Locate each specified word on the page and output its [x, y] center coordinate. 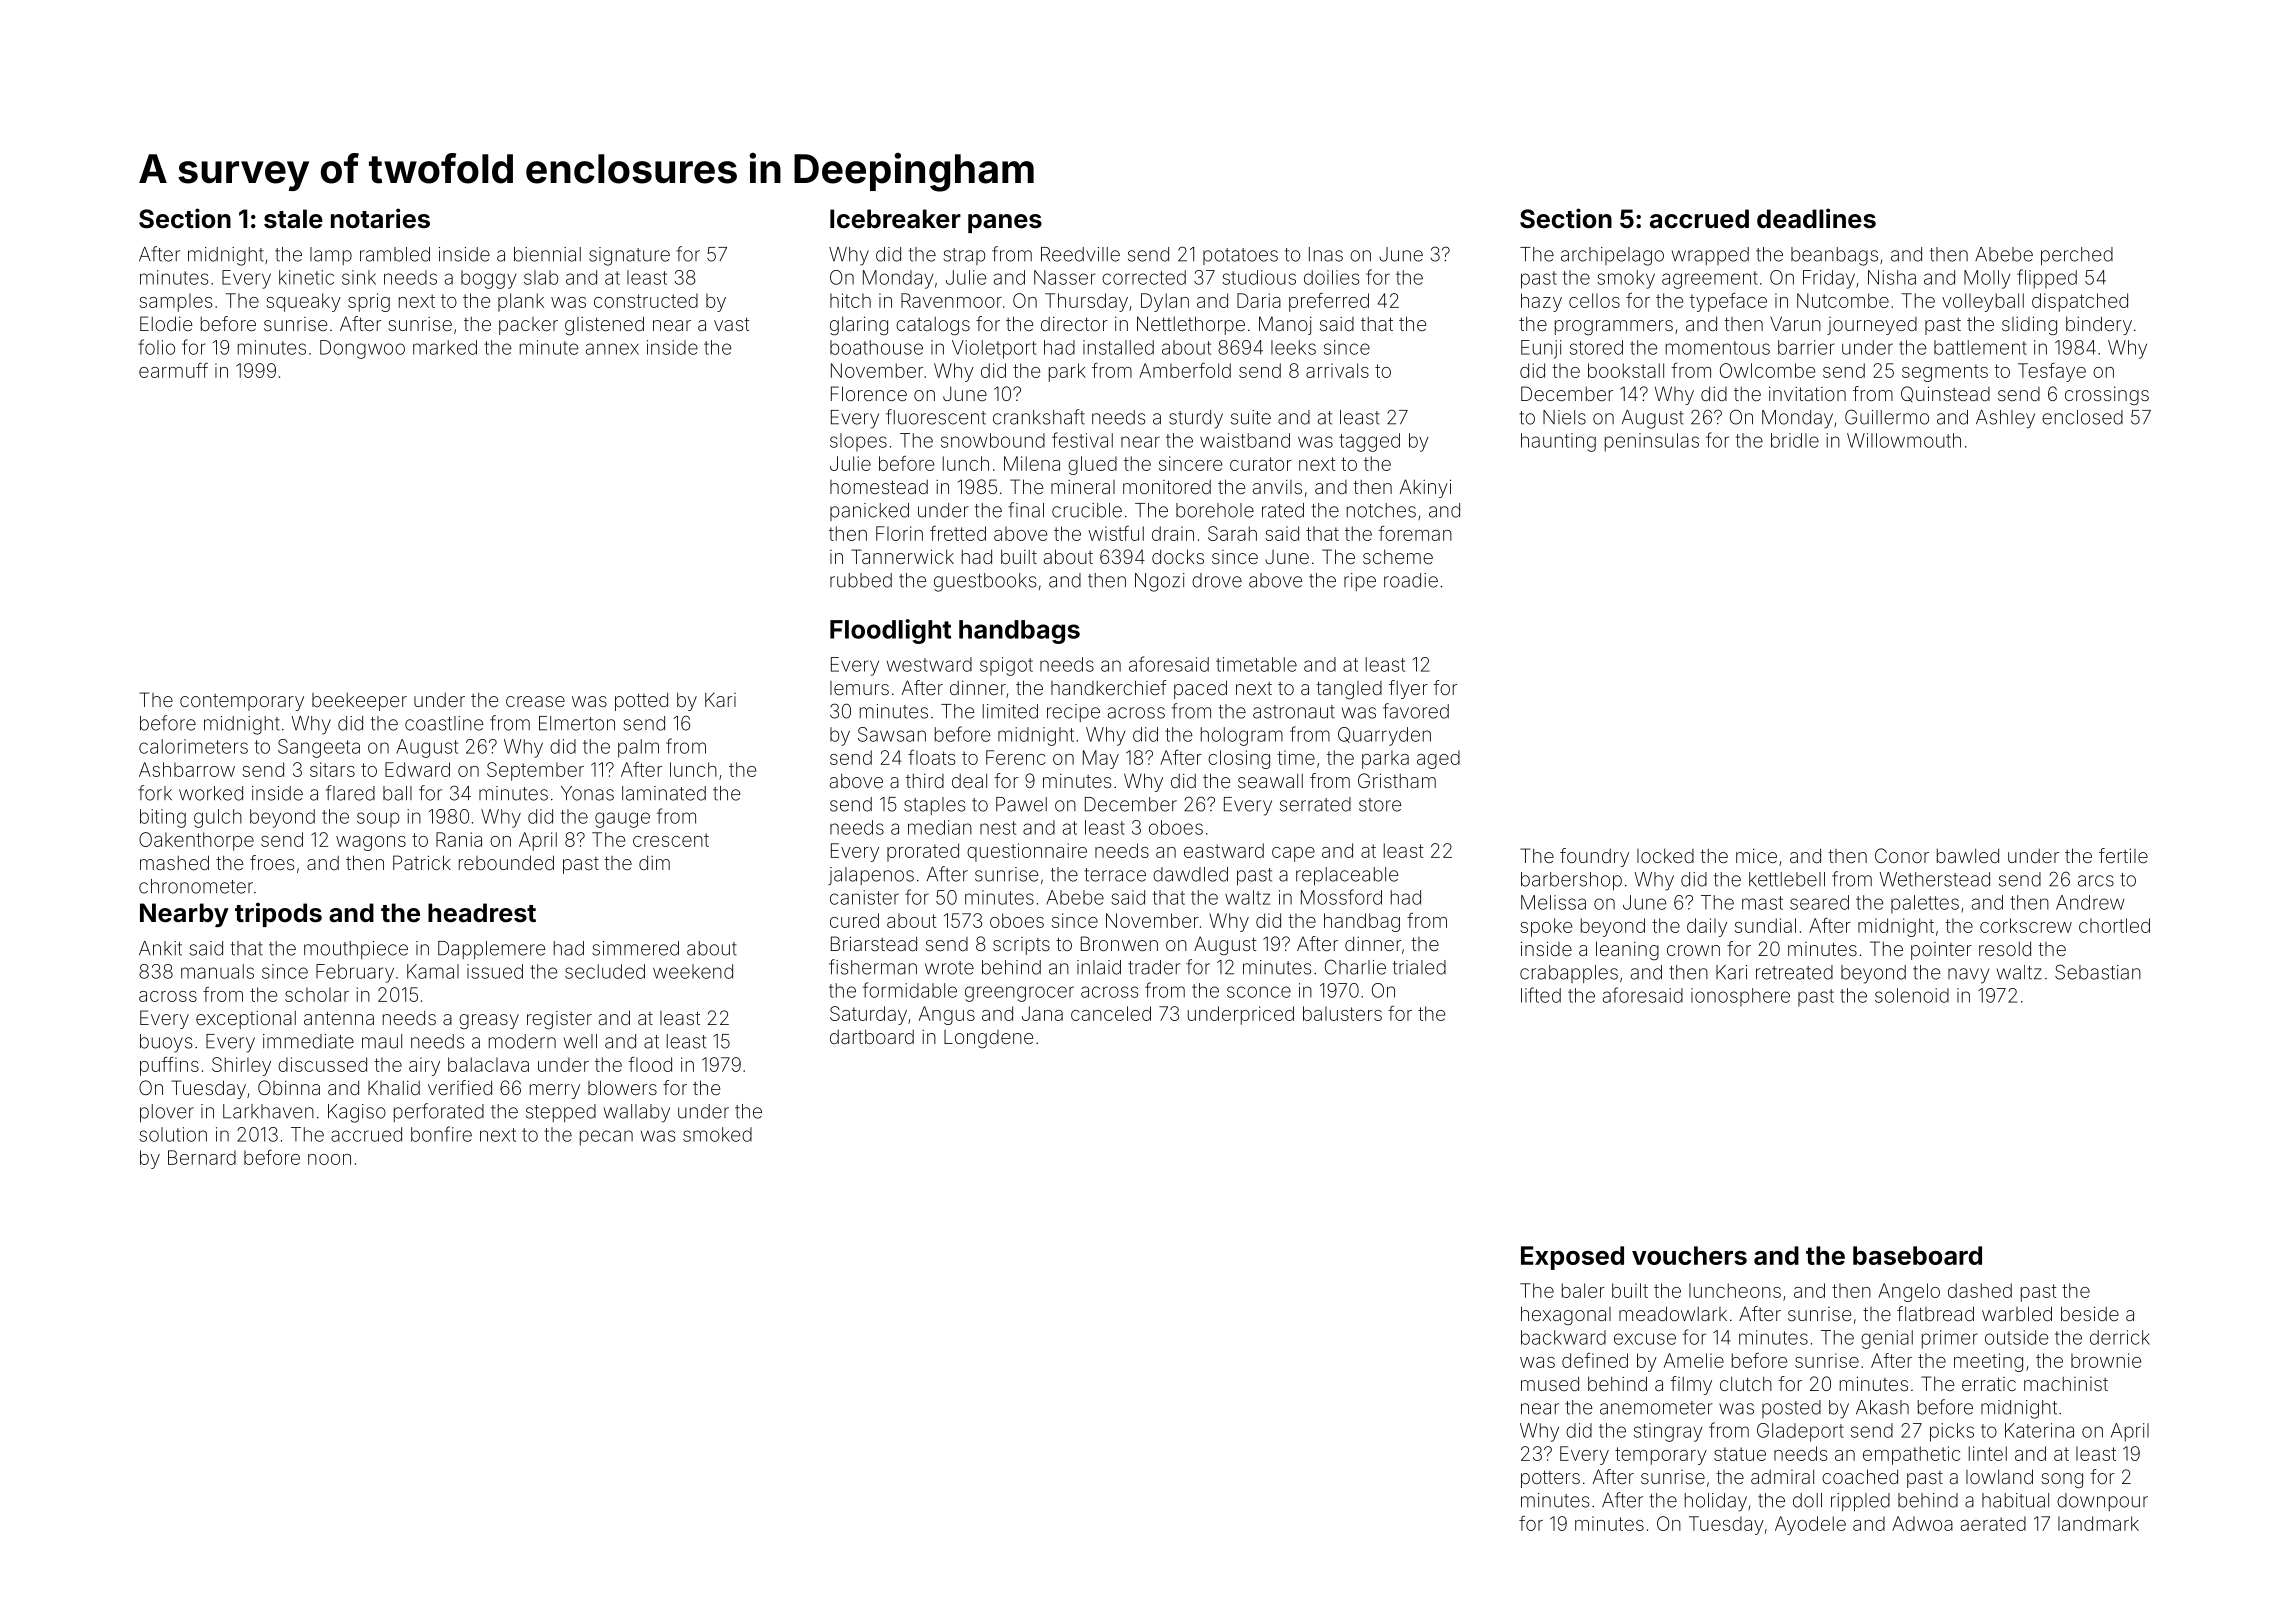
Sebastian [2098, 972]
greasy [489, 1021]
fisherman [873, 967]
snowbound [993, 440]
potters [1550, 1479]
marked [445, 347]
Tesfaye [2052, 372]
